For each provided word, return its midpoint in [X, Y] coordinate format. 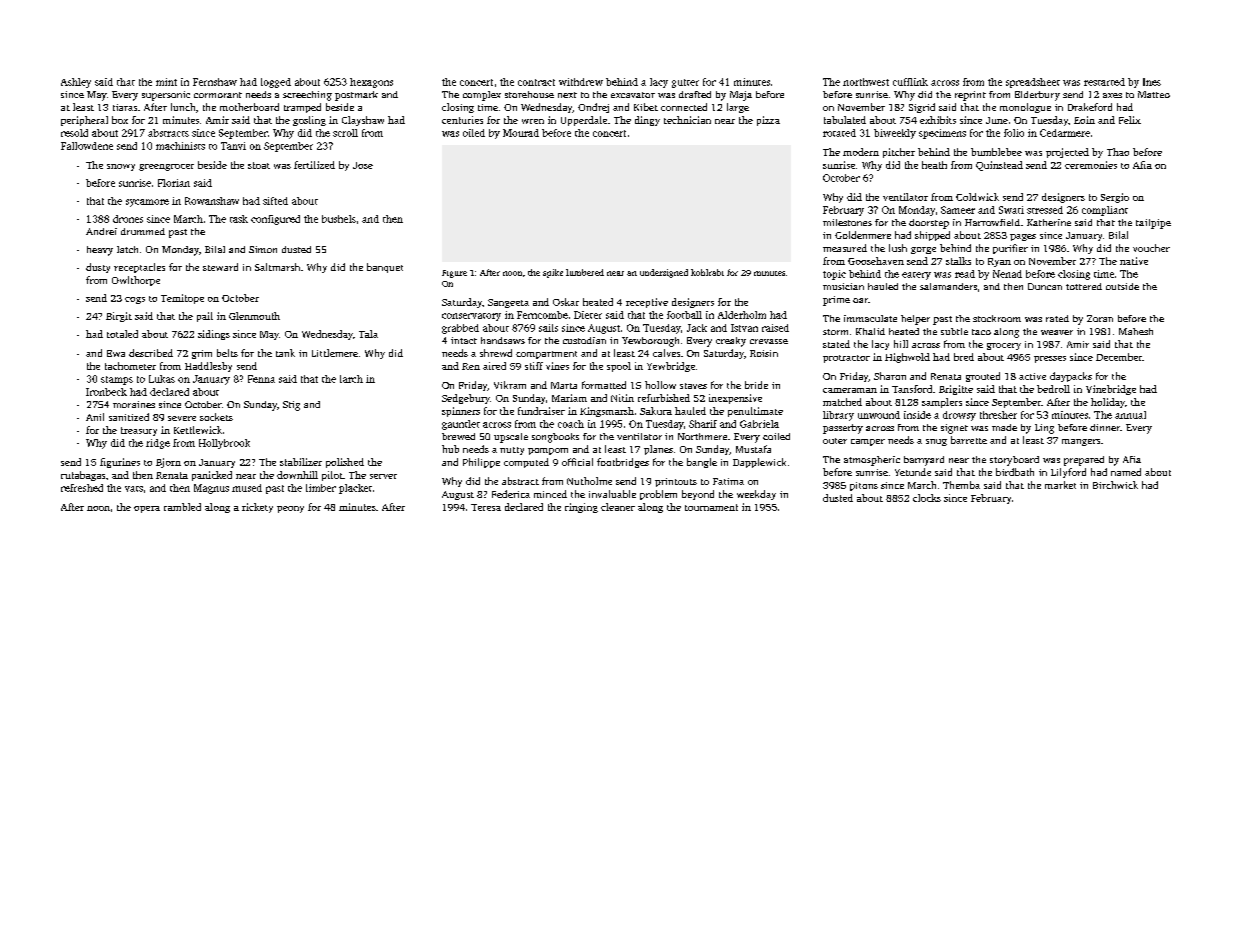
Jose [363, 165]
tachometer [130, 366]
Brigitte [956, 390]
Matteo [1154, 94]
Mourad [521, 133]
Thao [1118, 152]
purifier [1010, 249]
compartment [546, 355]
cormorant [218, 95]
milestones [847, 222]
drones [128, 219]
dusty [98, 268]
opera [147, 509]
